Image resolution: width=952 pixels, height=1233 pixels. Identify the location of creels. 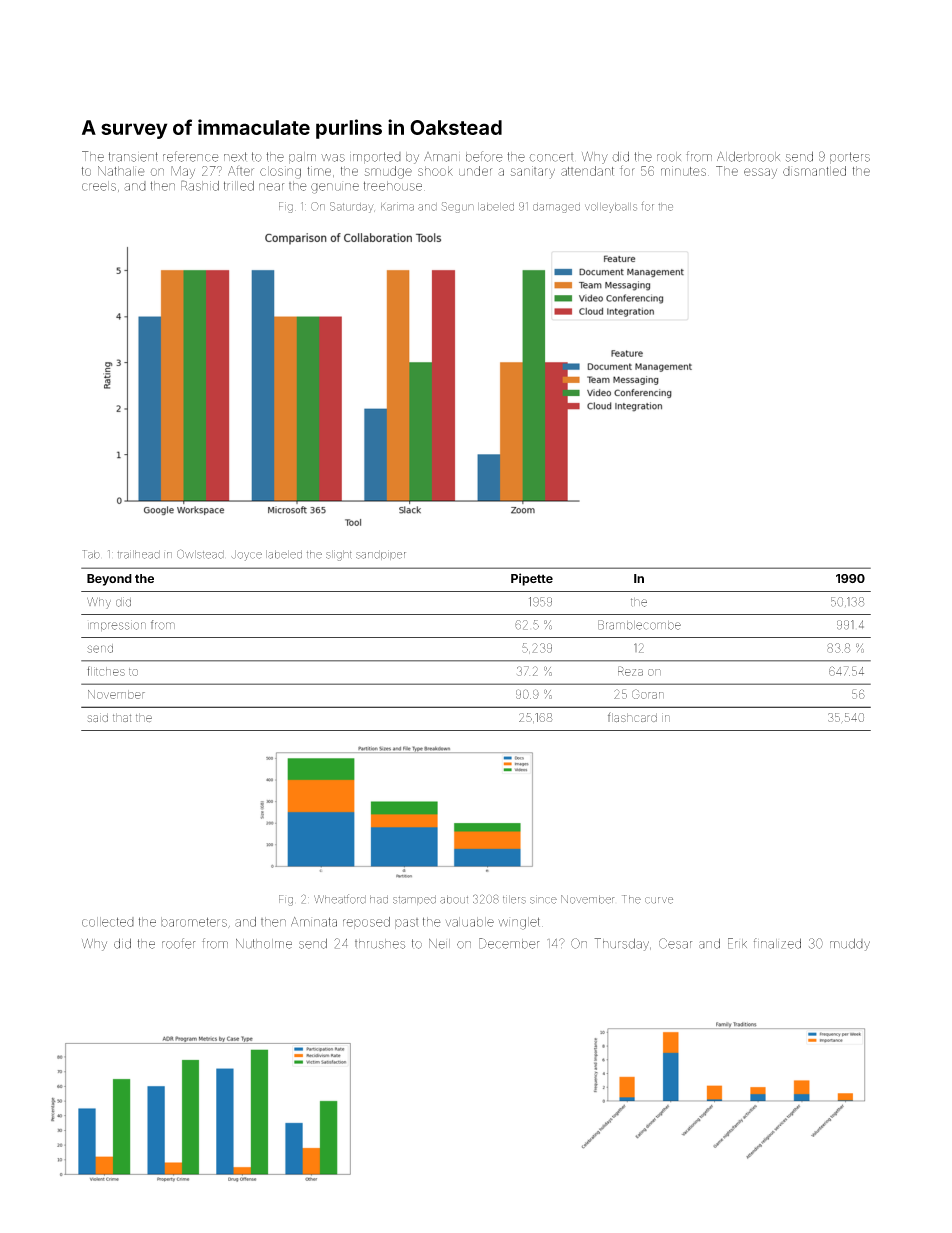
(99, 186).
